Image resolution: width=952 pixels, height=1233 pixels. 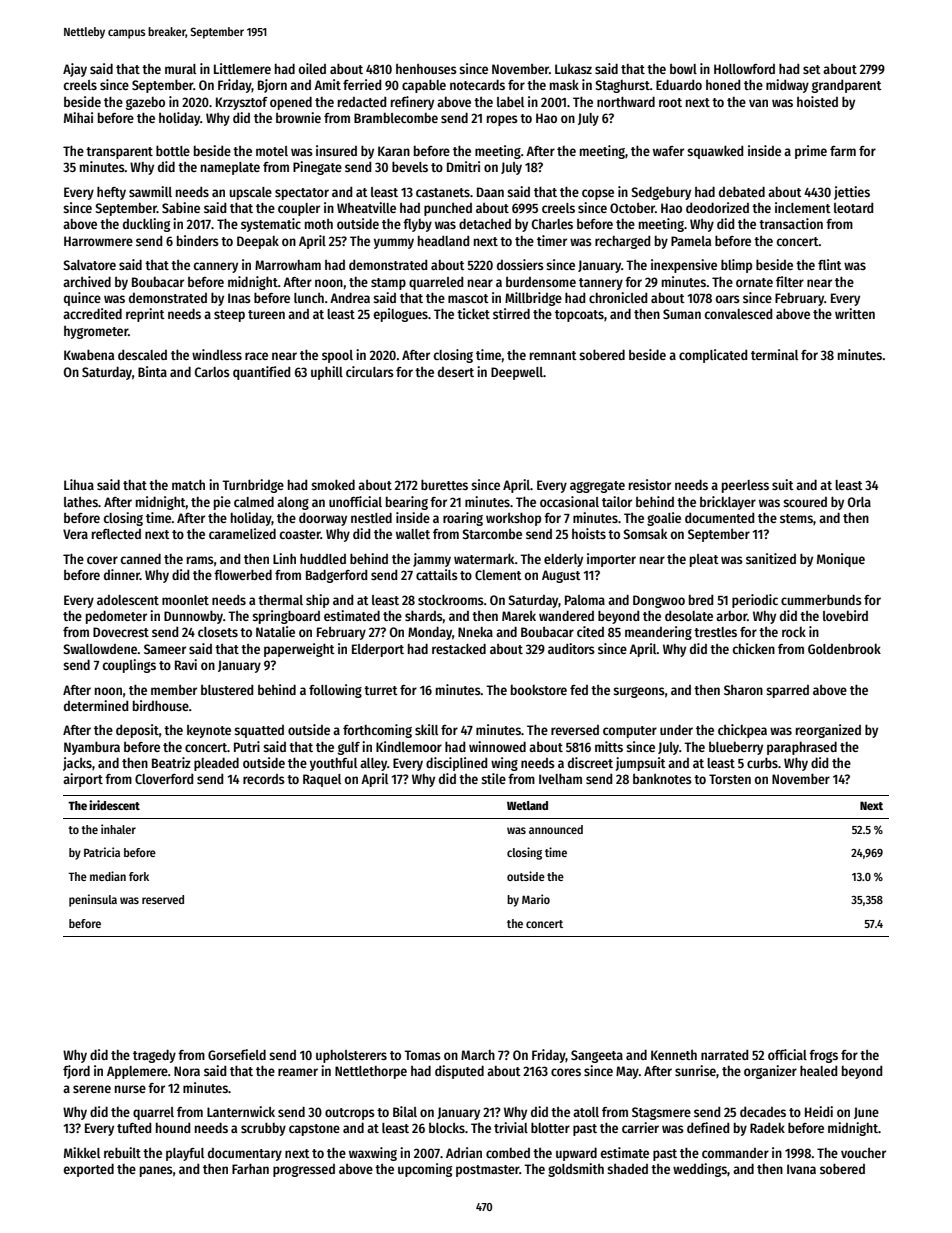 What do you see at coordinates (573, 69) in the screenshot?
I see `Lukasz` at bounding box center [573, 69].
